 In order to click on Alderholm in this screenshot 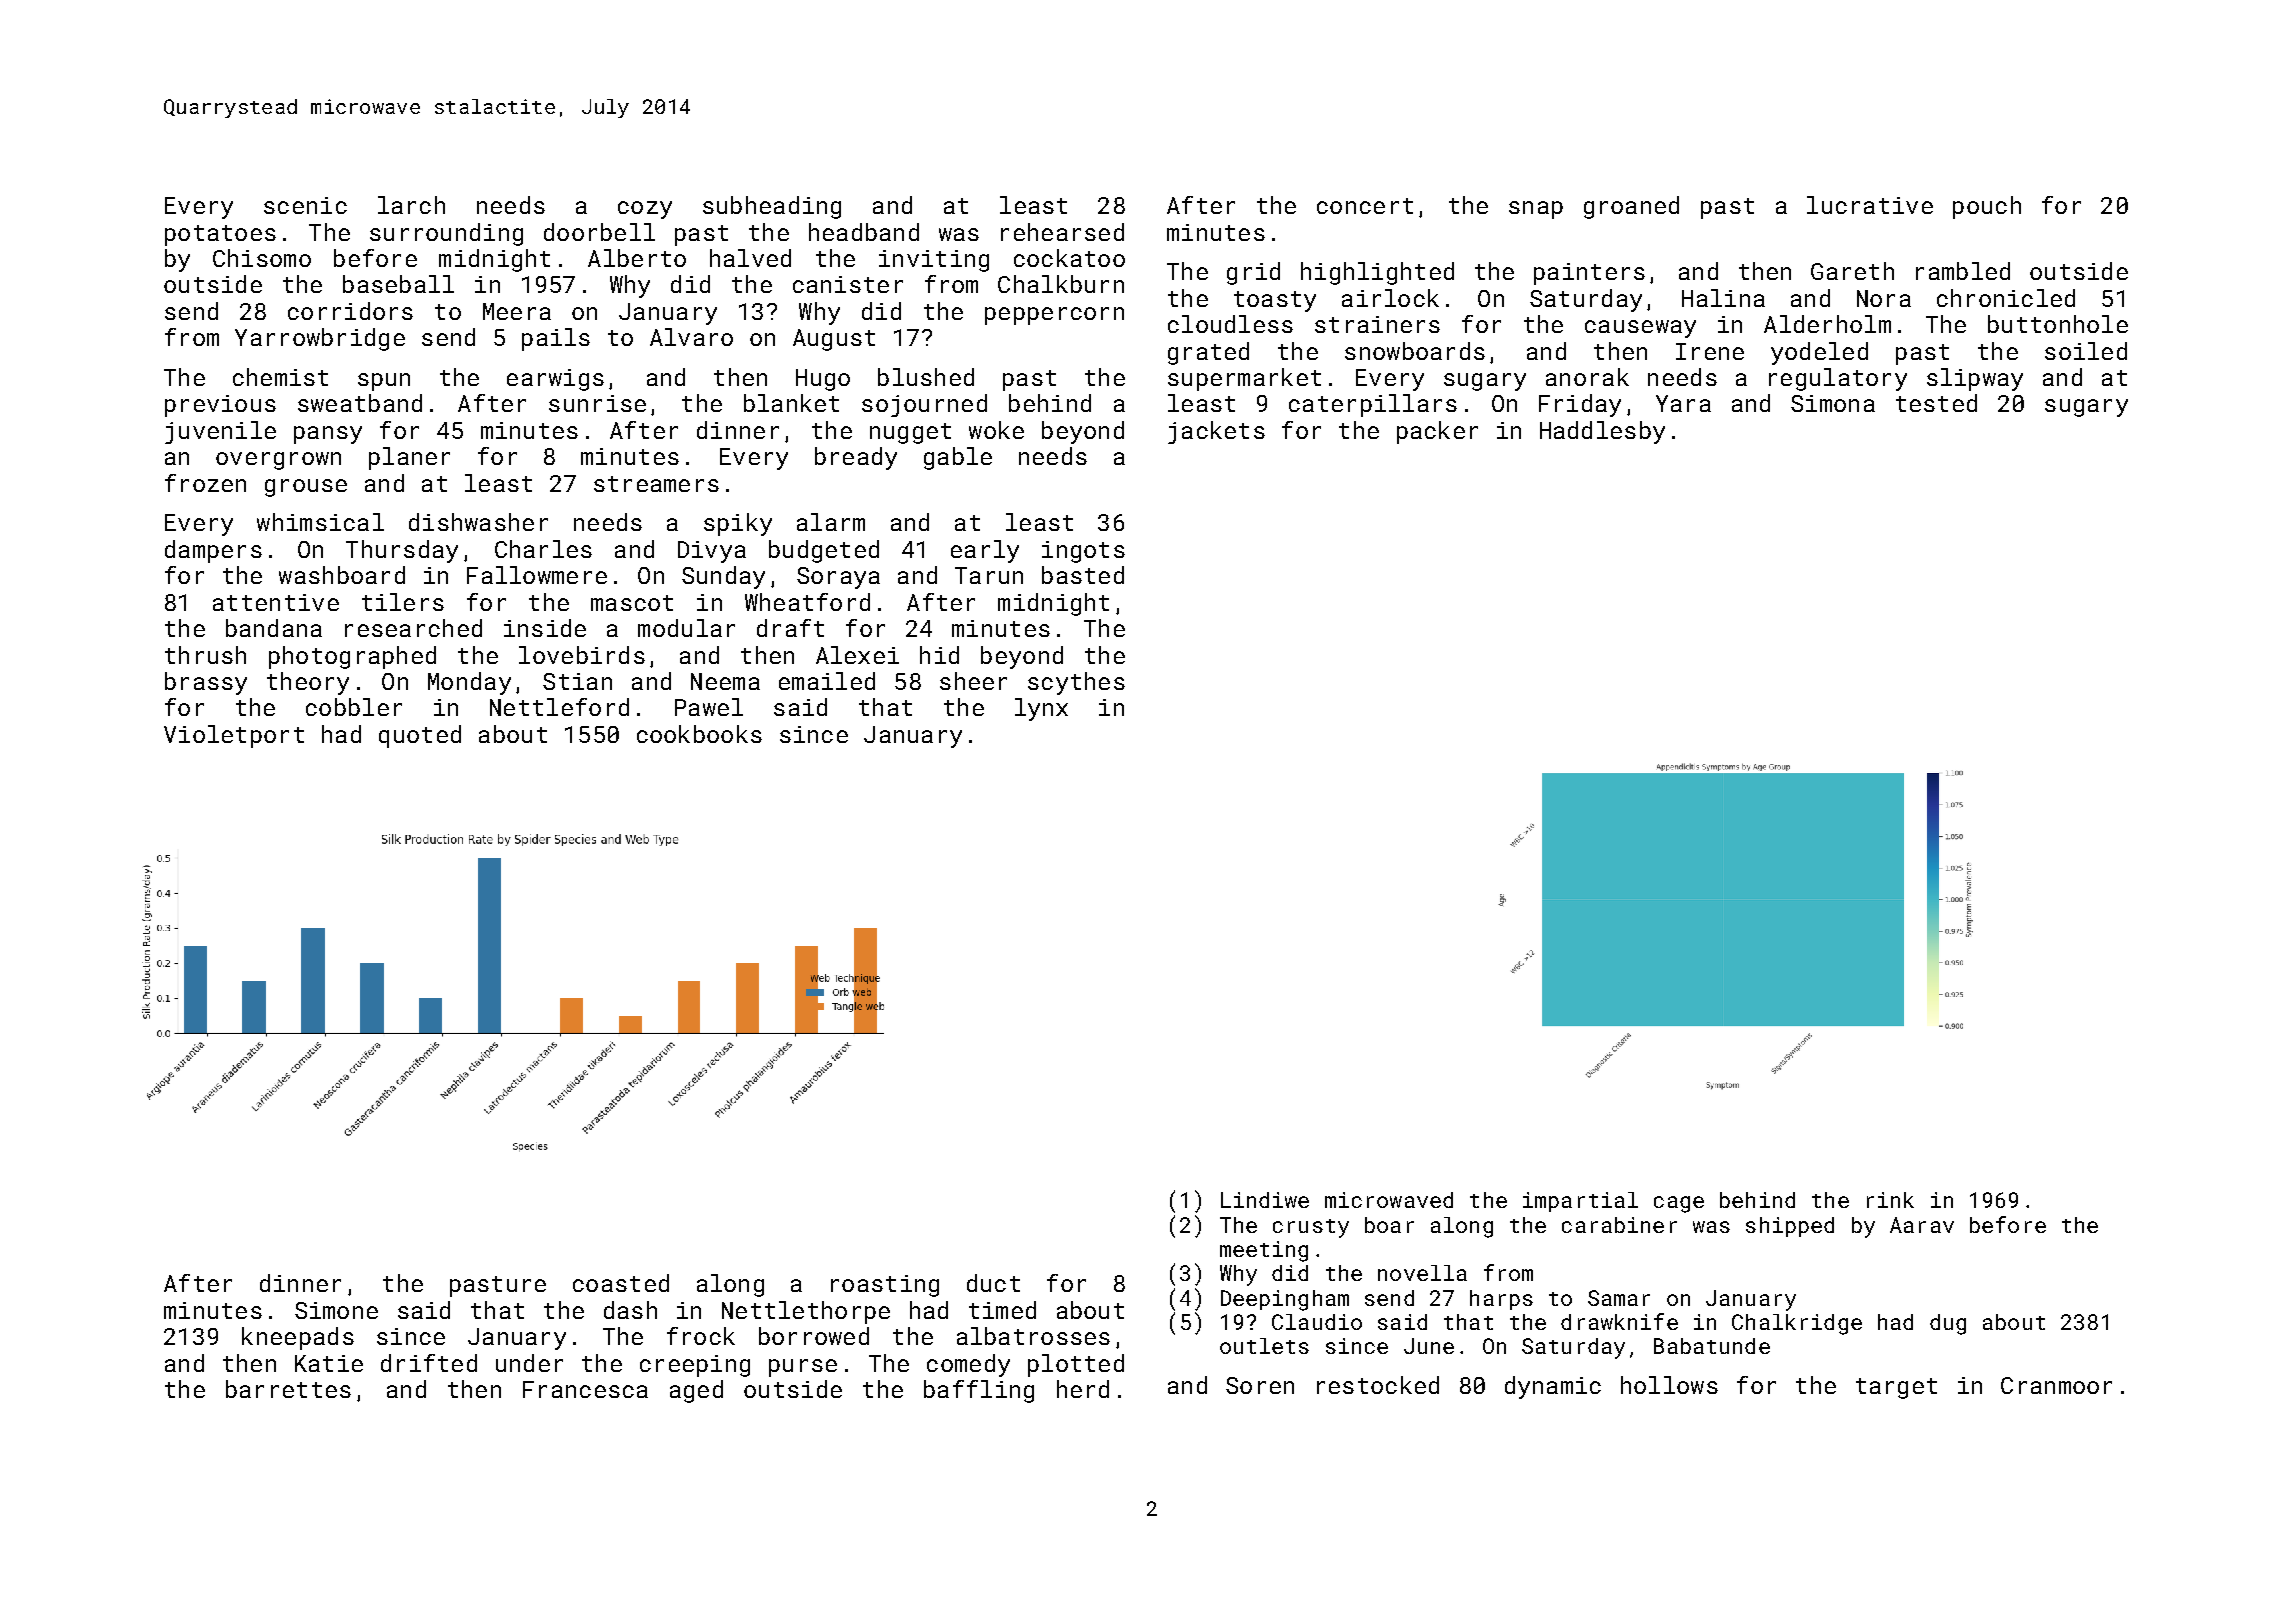, I will do `click(1827, 324)`.
